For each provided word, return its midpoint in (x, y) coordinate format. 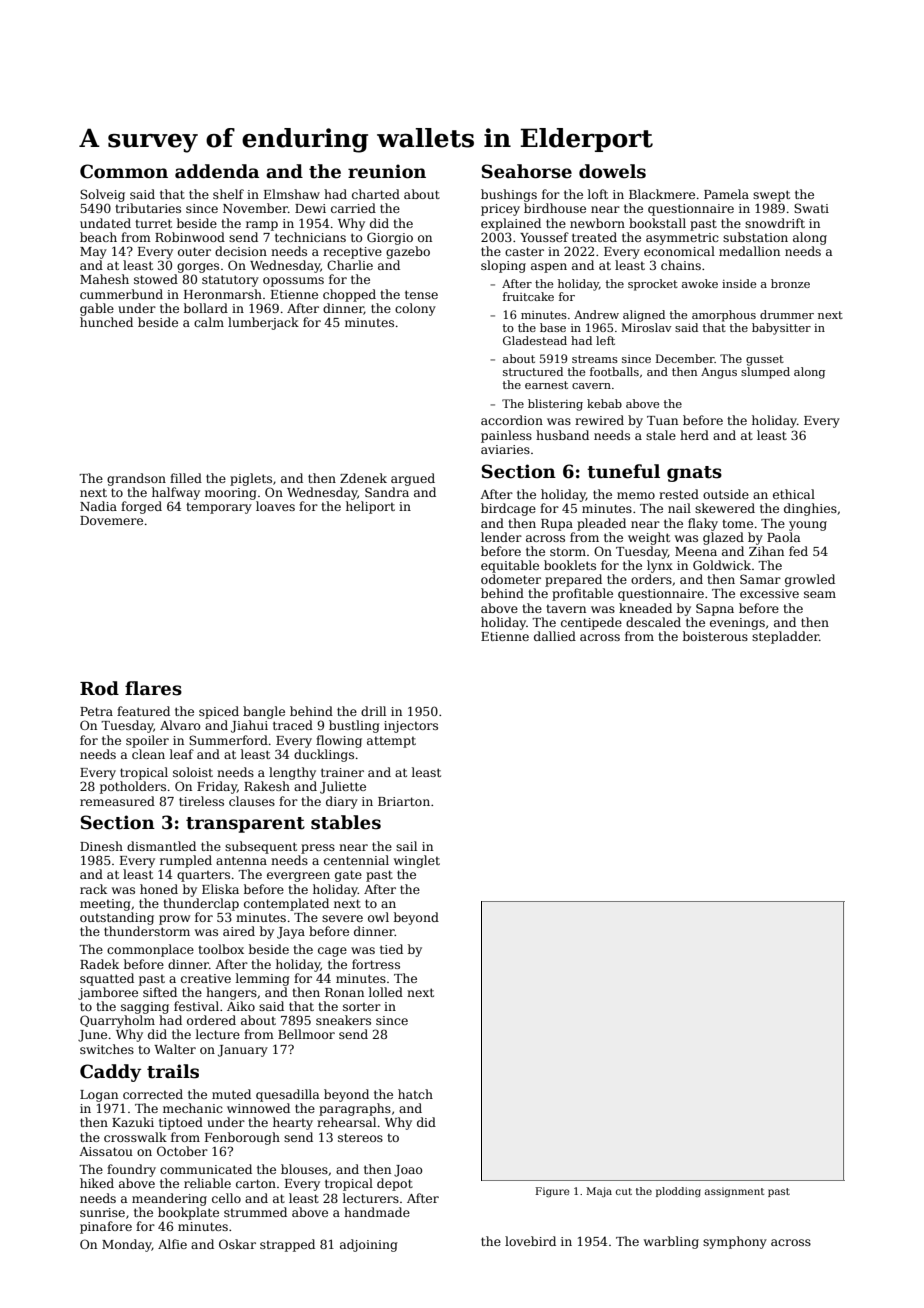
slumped (765, 373)
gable (97, 309)
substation (755, 237)
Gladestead (535, 340)
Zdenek (363, 478)
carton (256, 1183)
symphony (735, 1242)
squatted (107, 979)
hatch (415, 1094)
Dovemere (111, 520)
